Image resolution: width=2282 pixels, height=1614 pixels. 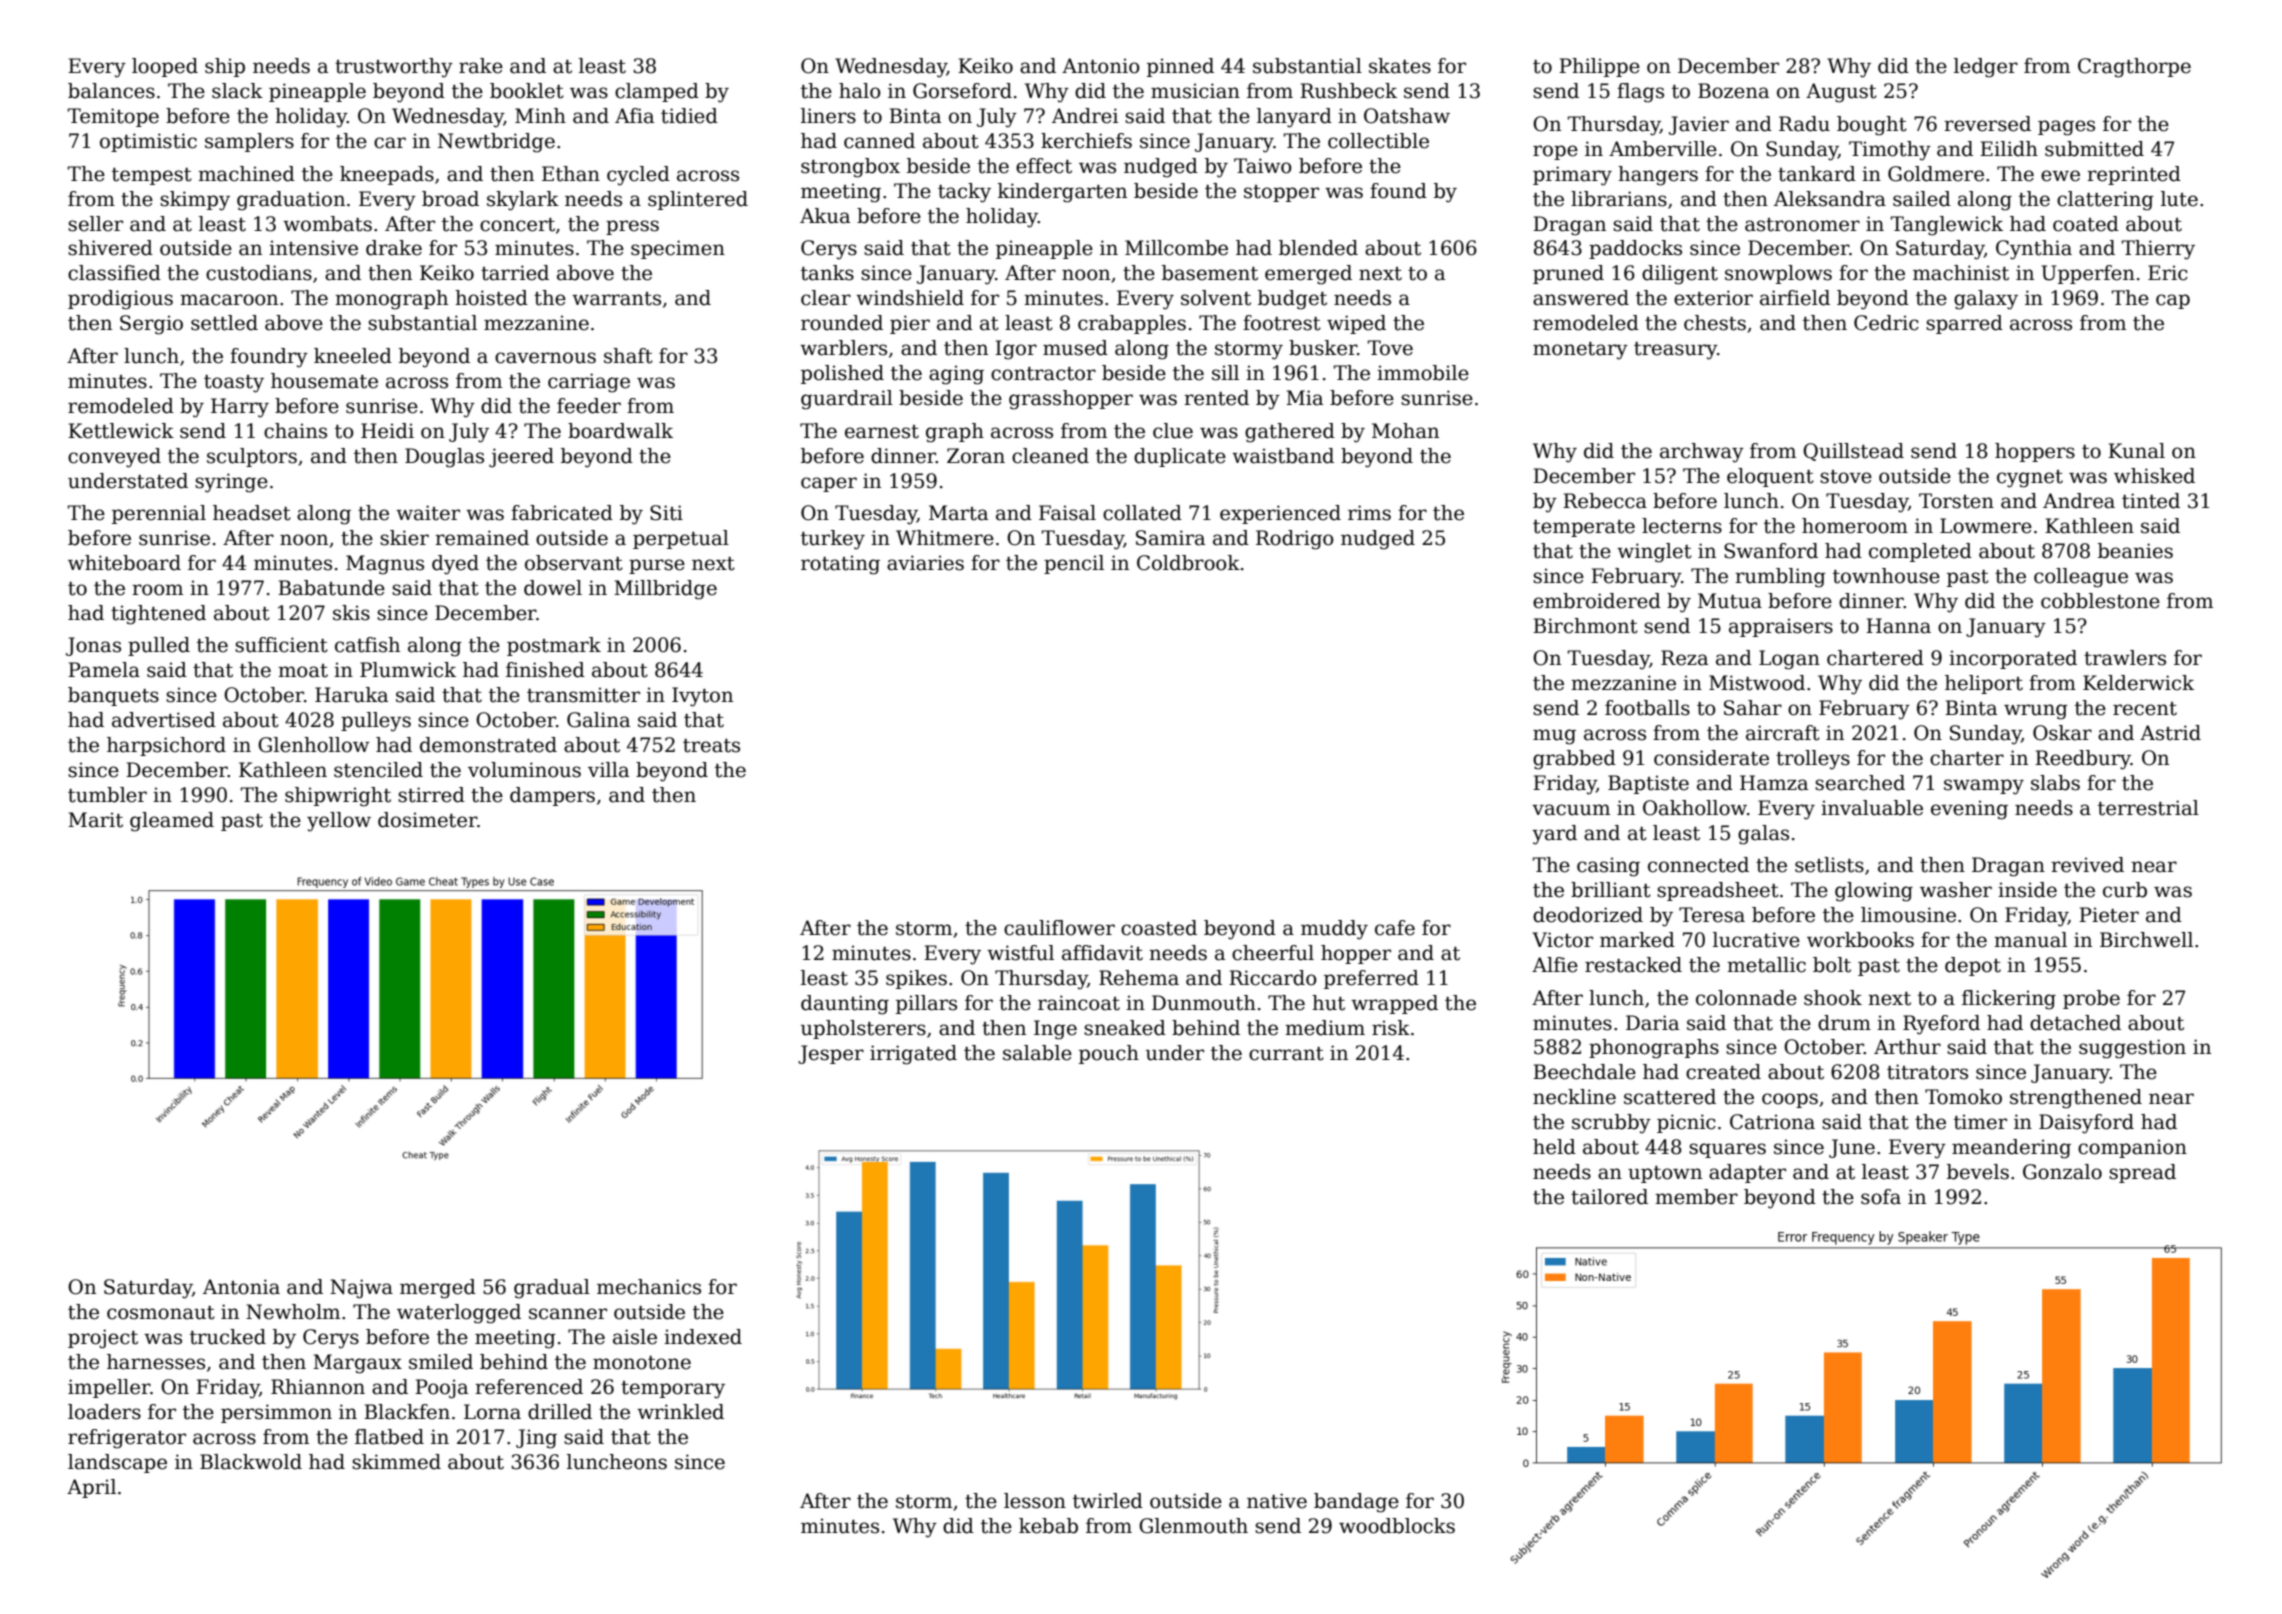 What do you see at coordinates (339, 822) in the screenshot?
I see `yellow` at bounding box center [339, 822].
